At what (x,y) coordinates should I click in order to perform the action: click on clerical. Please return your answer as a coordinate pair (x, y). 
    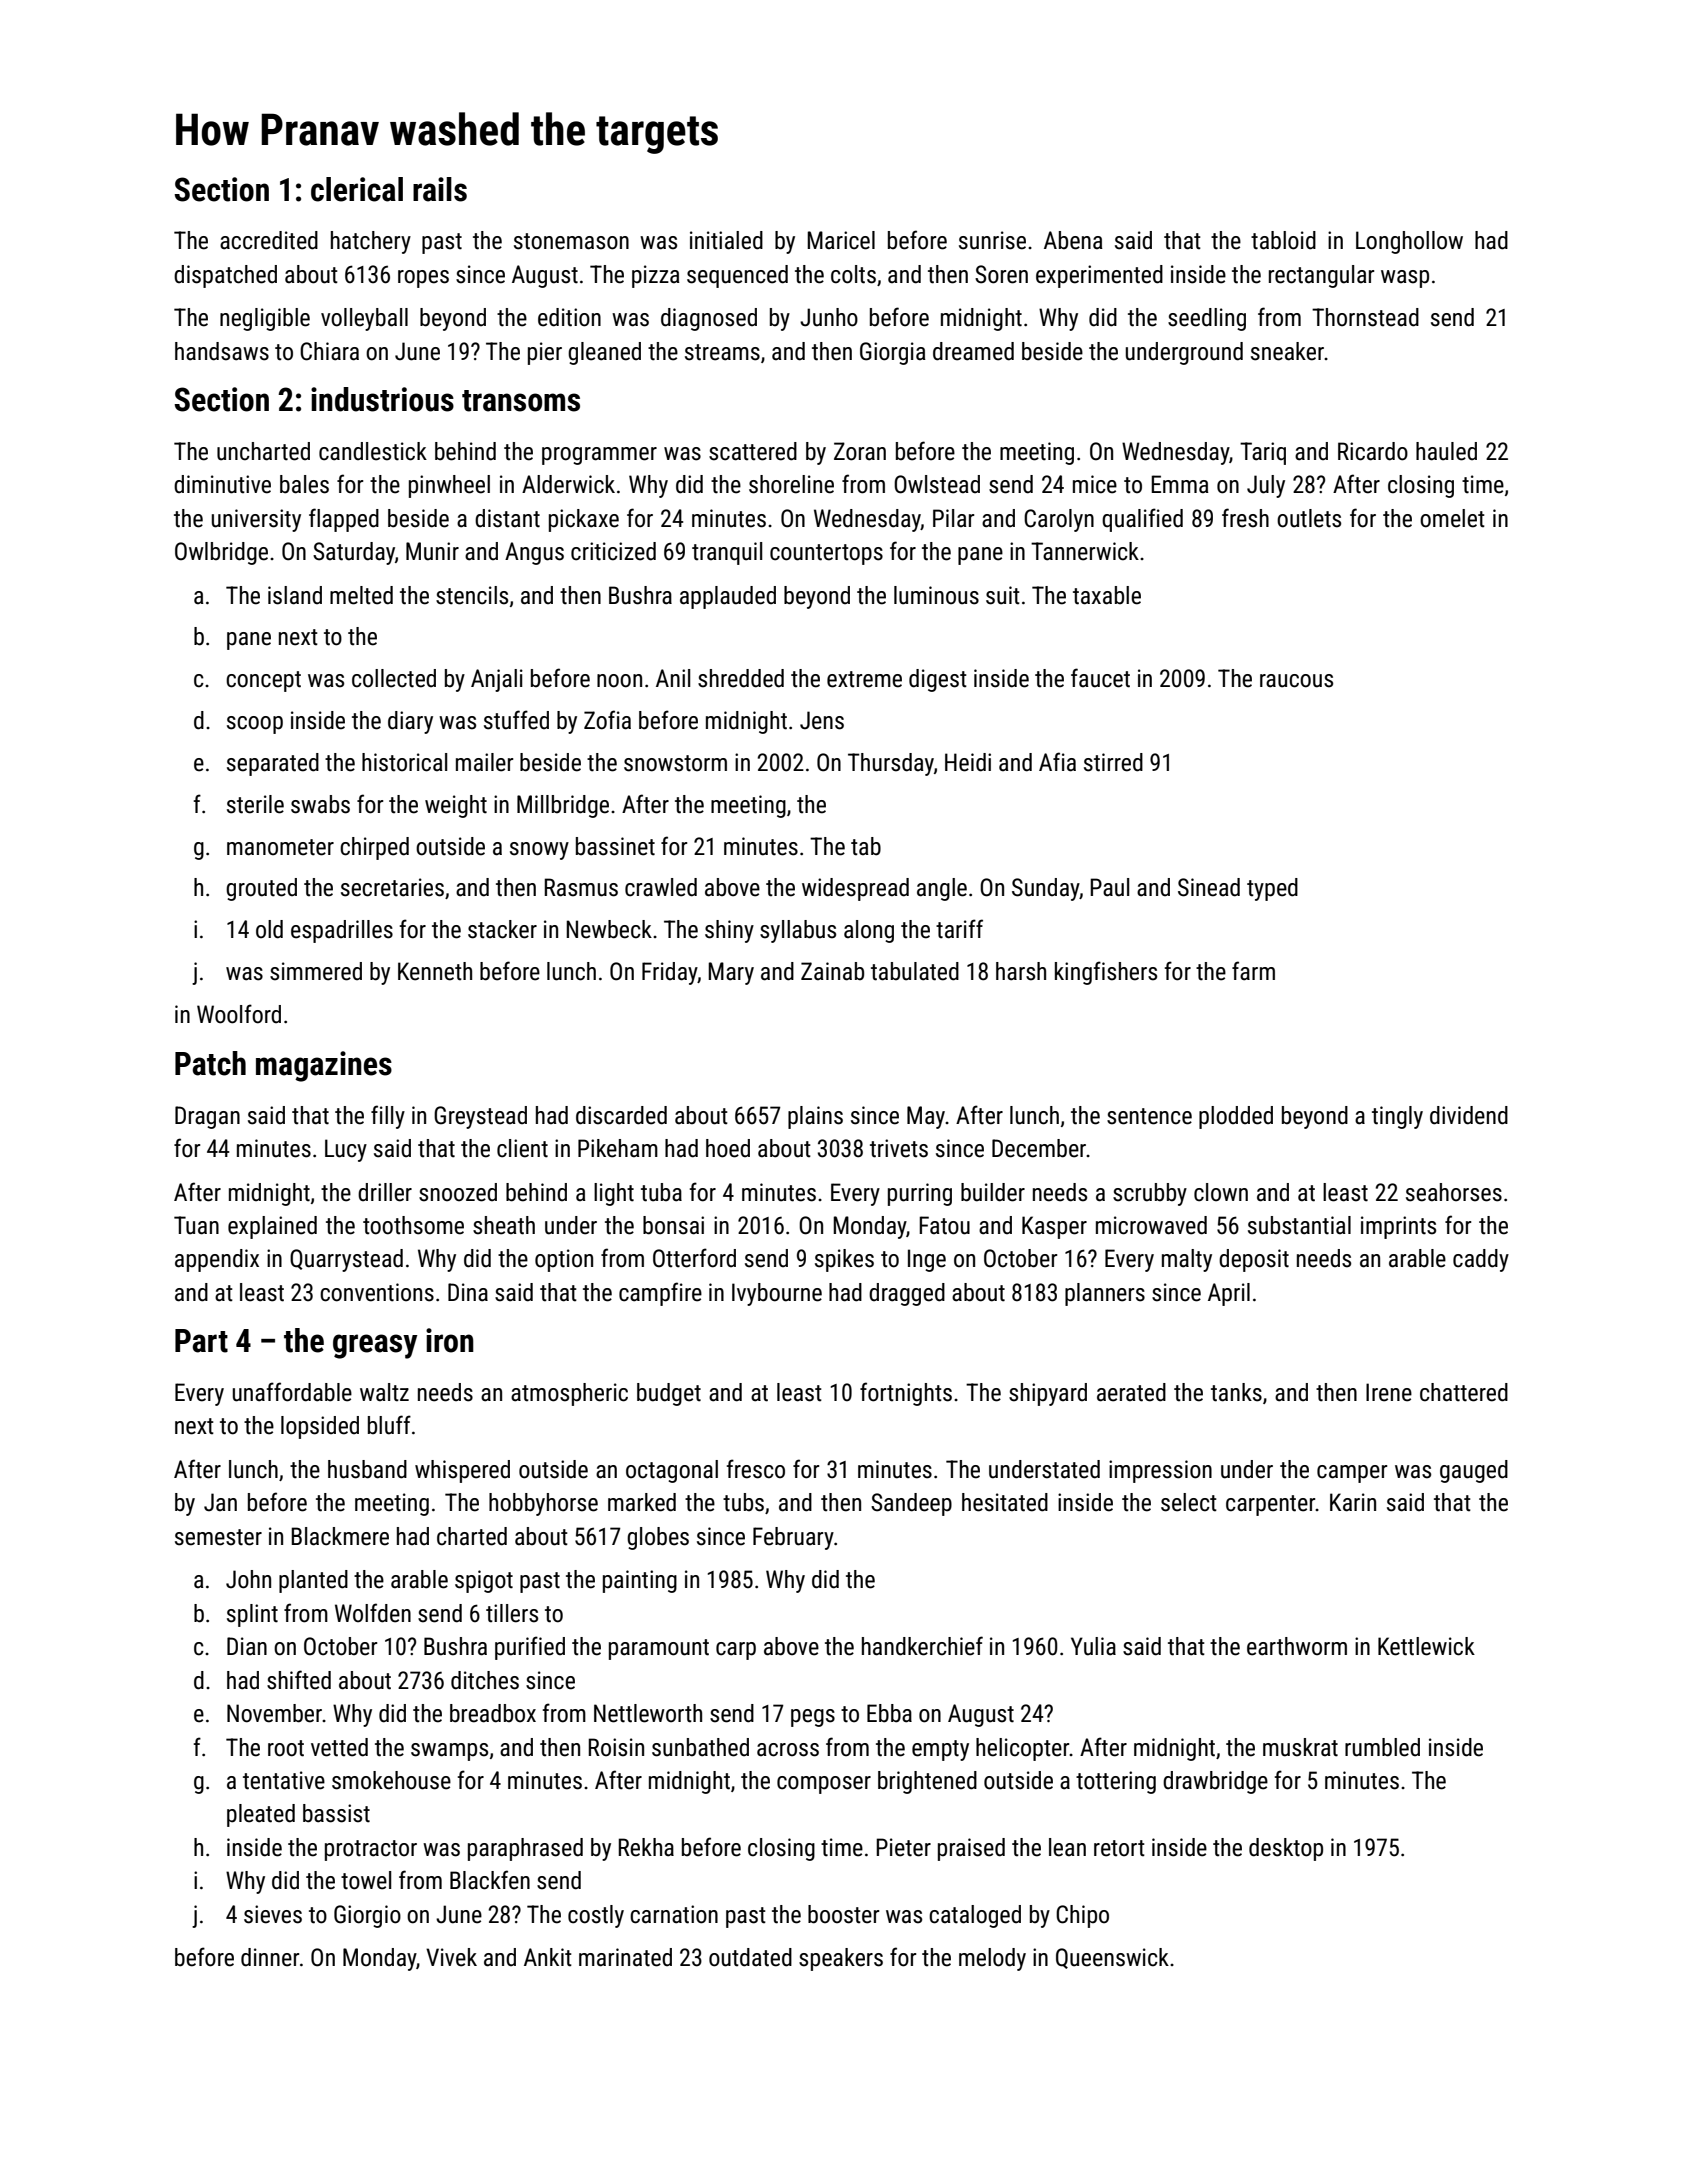
    Looking at the image, I should click on (357, 189).
